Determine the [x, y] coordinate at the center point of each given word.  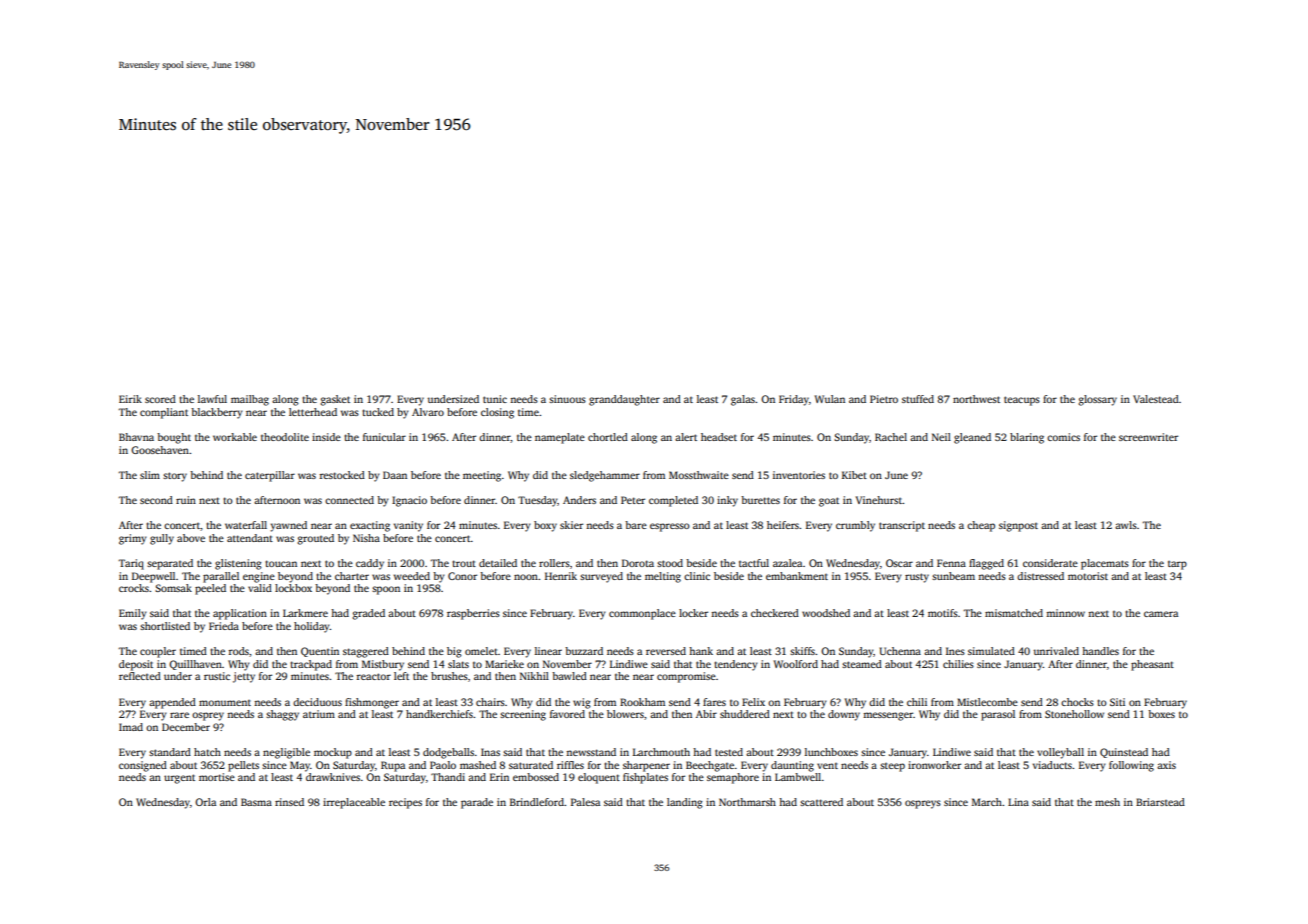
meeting [482, 476]
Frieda [224, 626]
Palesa [585, 802]
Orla [205, 802]
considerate [1050, 563]
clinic [697, 576]
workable [235, 437]
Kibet [854, 475]
